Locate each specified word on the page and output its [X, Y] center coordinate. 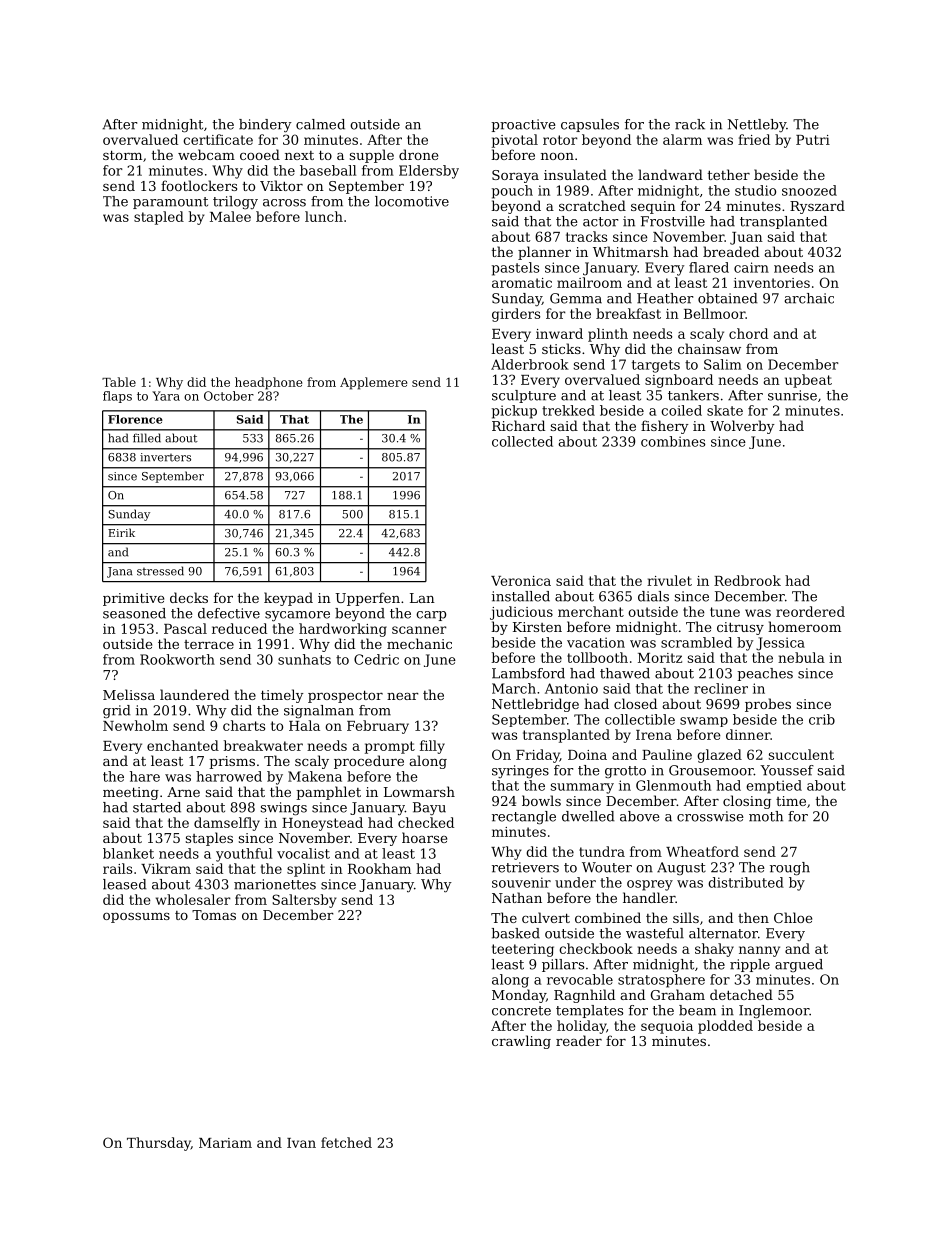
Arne [183, 792]
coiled [681, 410]
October [229, 396]
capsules [590, 125]
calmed [320, 124]
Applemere [373, 383]
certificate [218, 139]
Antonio [571, 688]
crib [822, 719]
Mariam [225, 1143]
